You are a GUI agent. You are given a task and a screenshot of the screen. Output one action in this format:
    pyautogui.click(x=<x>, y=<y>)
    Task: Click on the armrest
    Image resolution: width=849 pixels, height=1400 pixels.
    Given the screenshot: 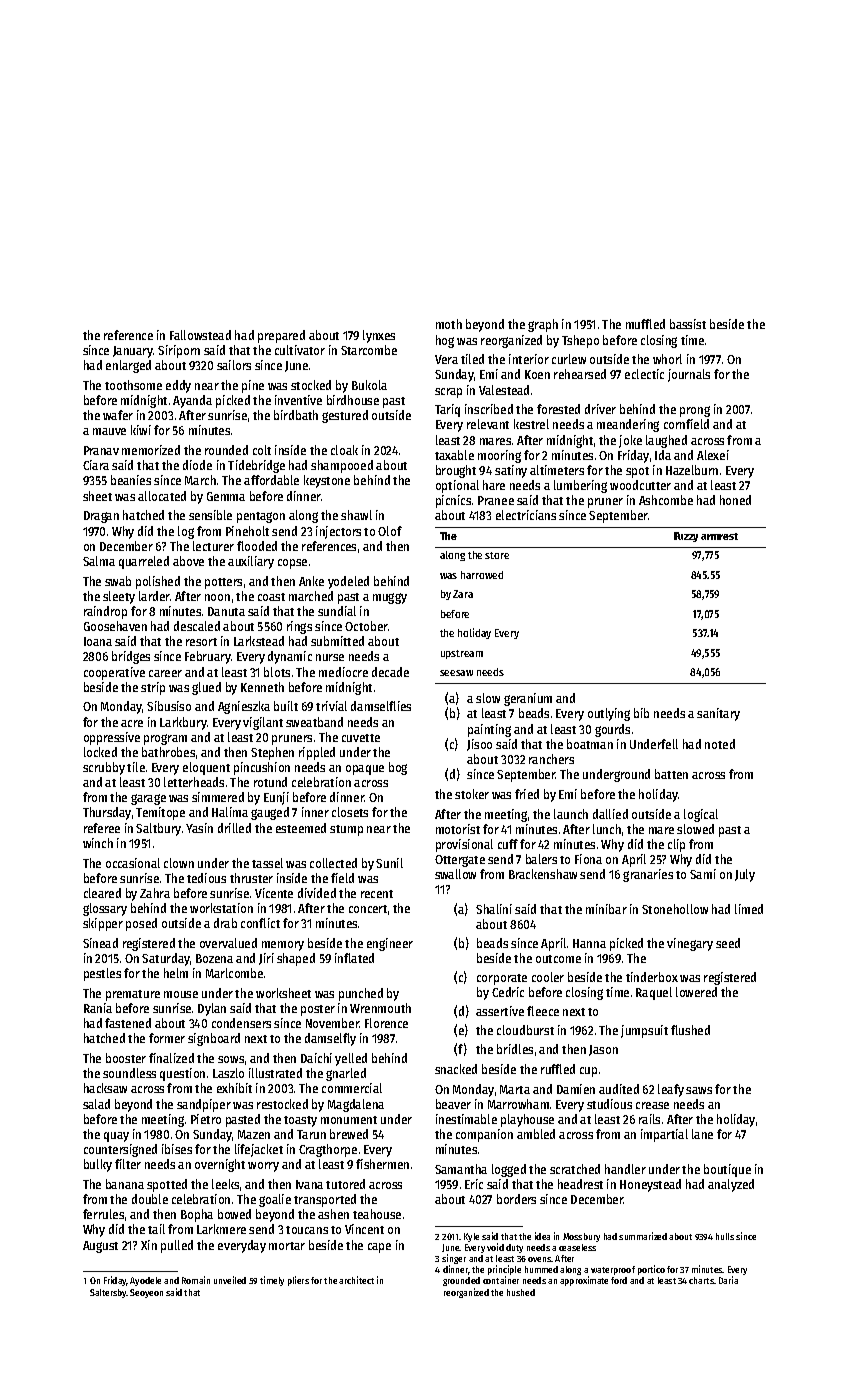 What is the action you would take?
    pyautogui.click(x=719, y=536)
